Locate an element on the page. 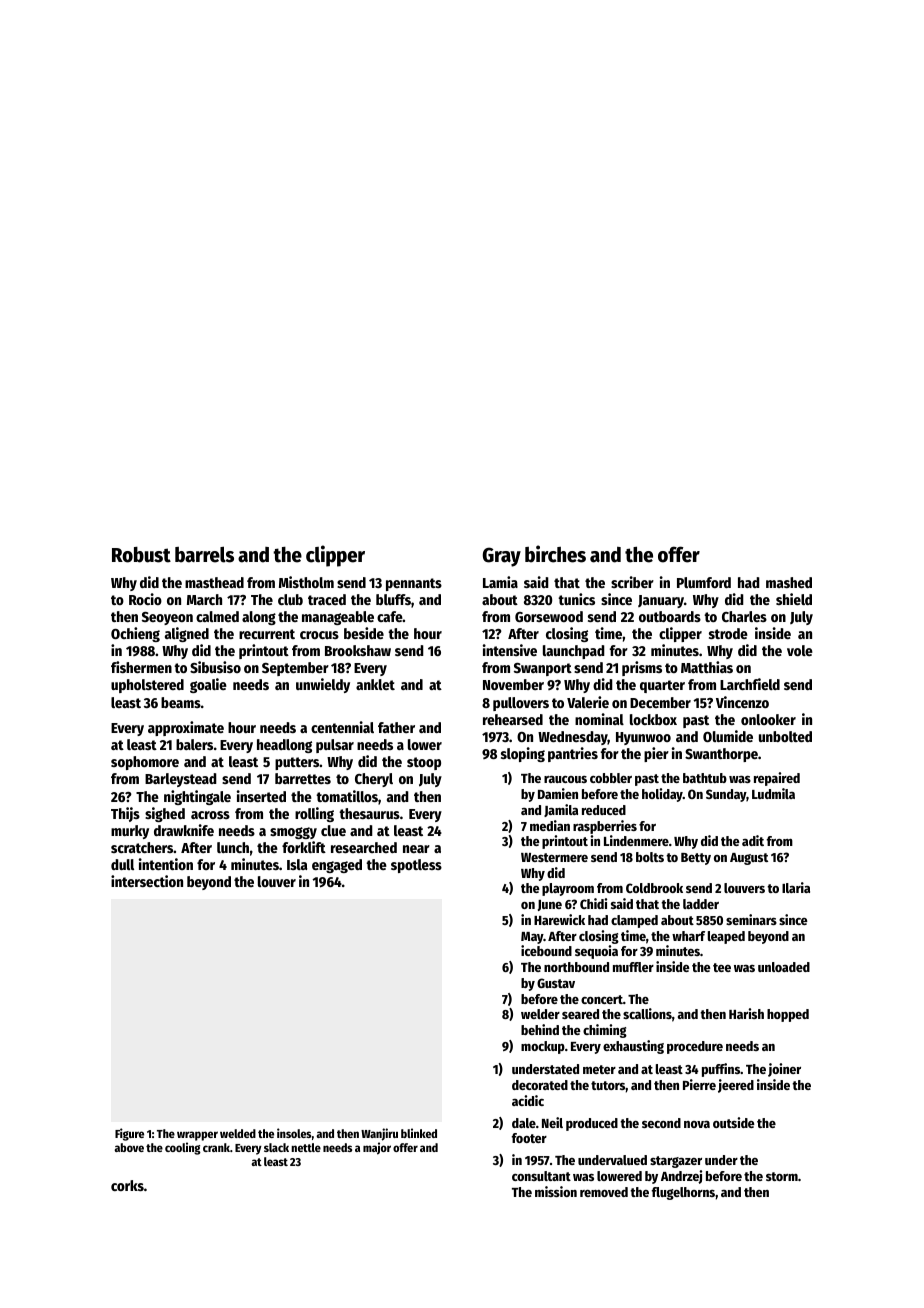 This document has width=924, height=1308. Damien is located at coordinates (558, 793).
